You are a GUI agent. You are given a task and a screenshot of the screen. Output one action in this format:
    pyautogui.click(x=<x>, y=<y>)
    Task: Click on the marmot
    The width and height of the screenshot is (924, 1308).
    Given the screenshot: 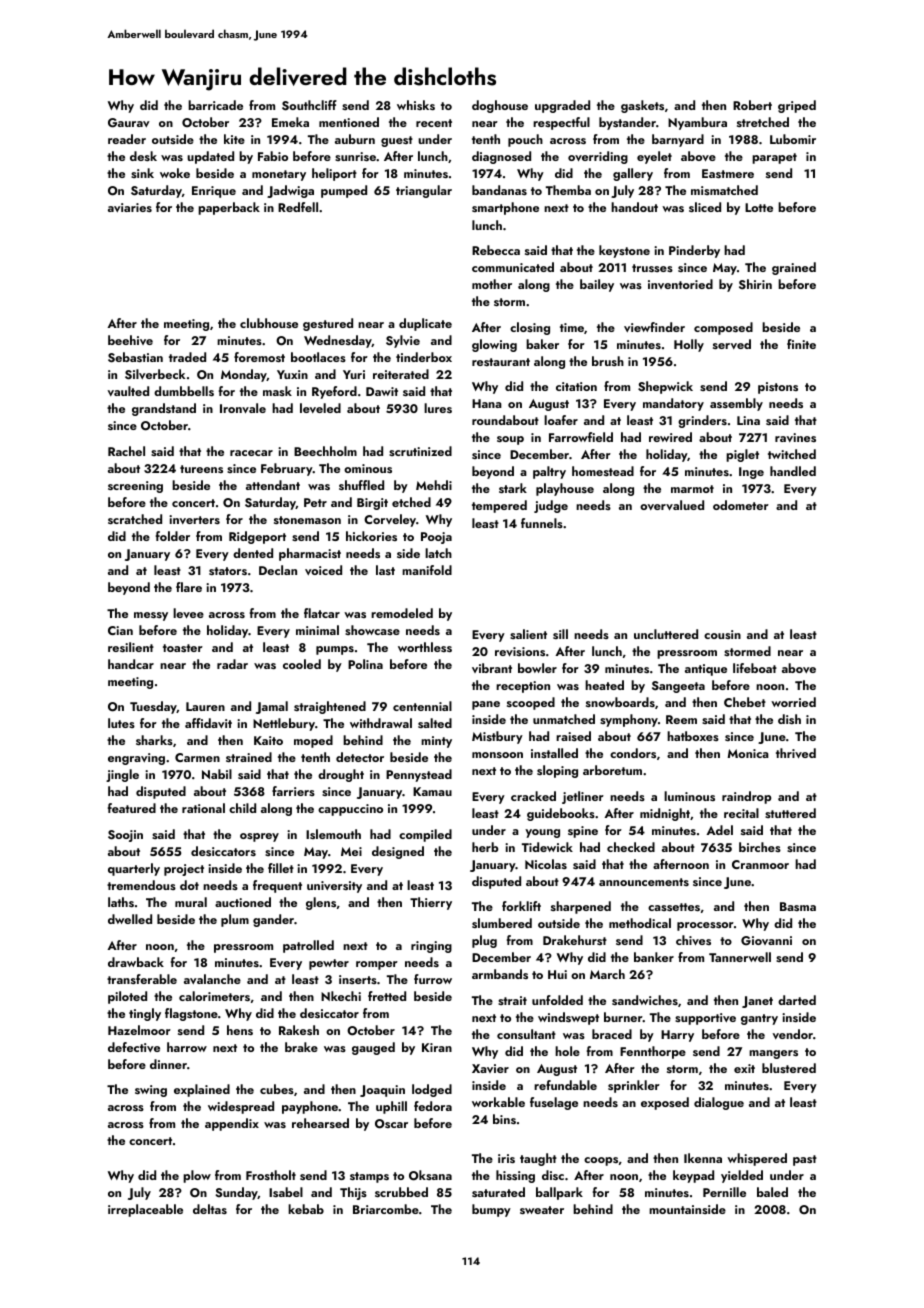 What is the action you would take?
    pyautogui.click(x=692, y=489)
